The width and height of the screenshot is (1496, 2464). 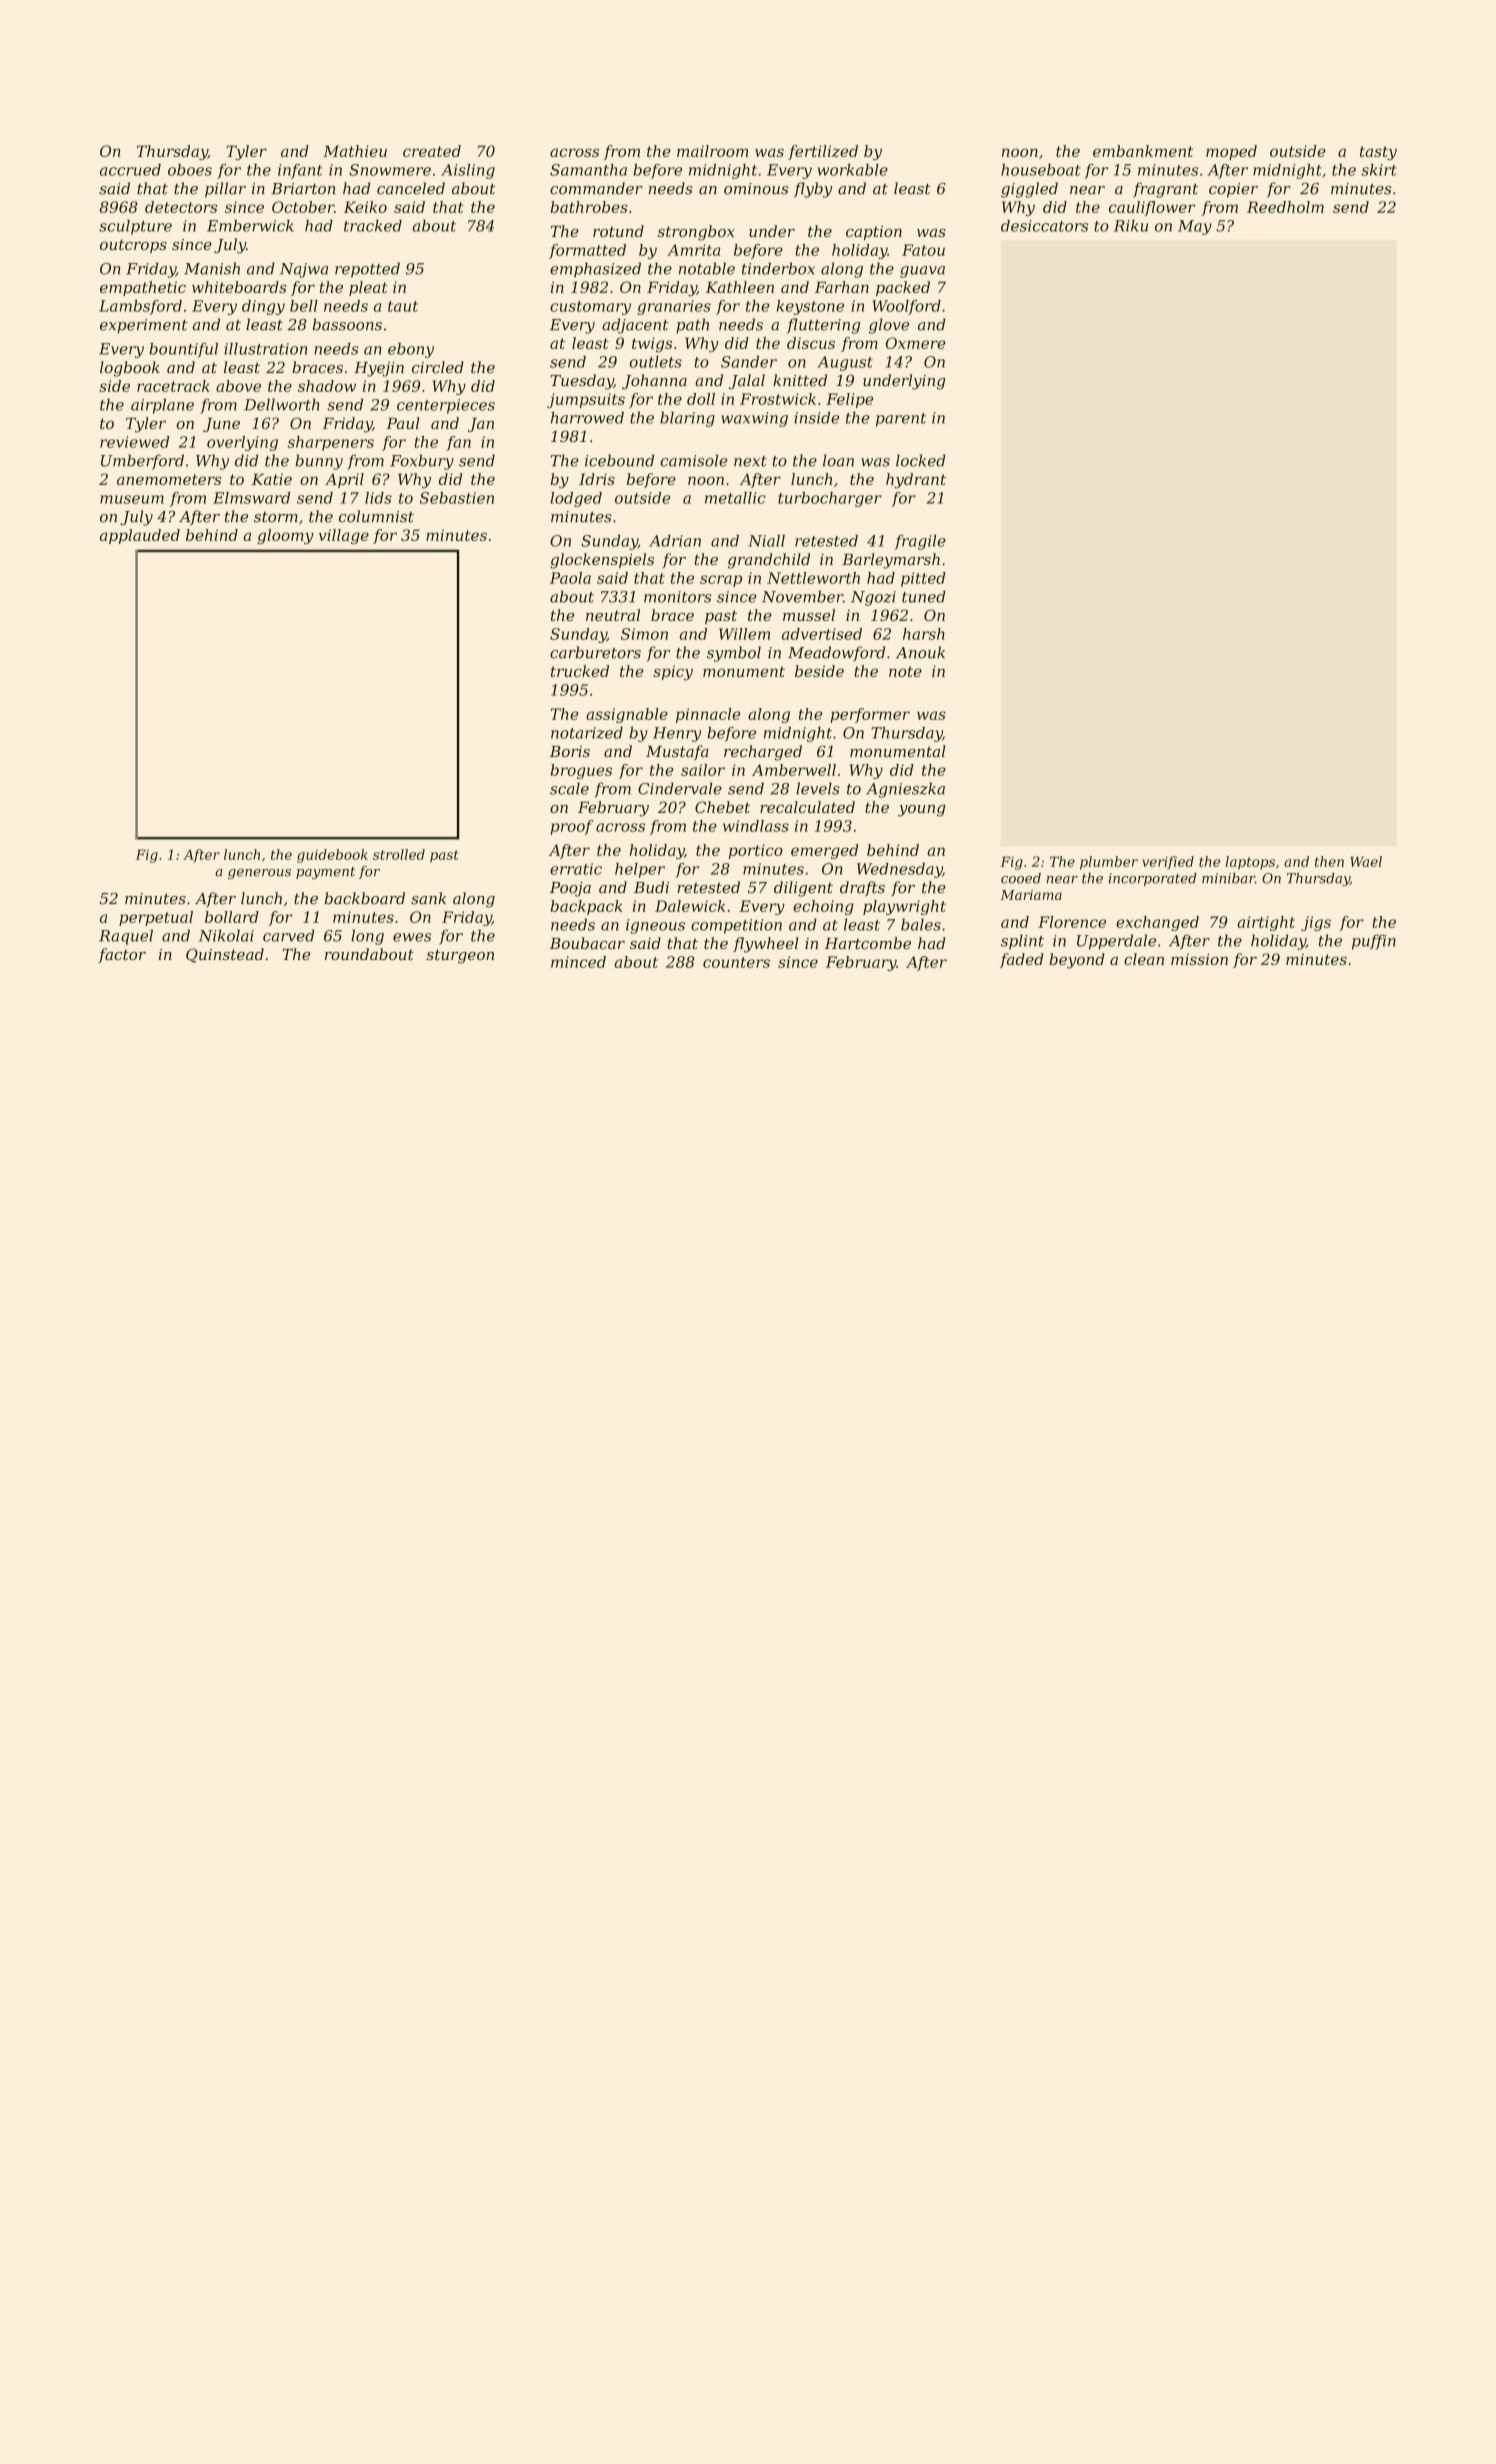 What do you see at coordinates (901, 420) in the screenshot?
I see `parent` at bounding box center [901, 420].
